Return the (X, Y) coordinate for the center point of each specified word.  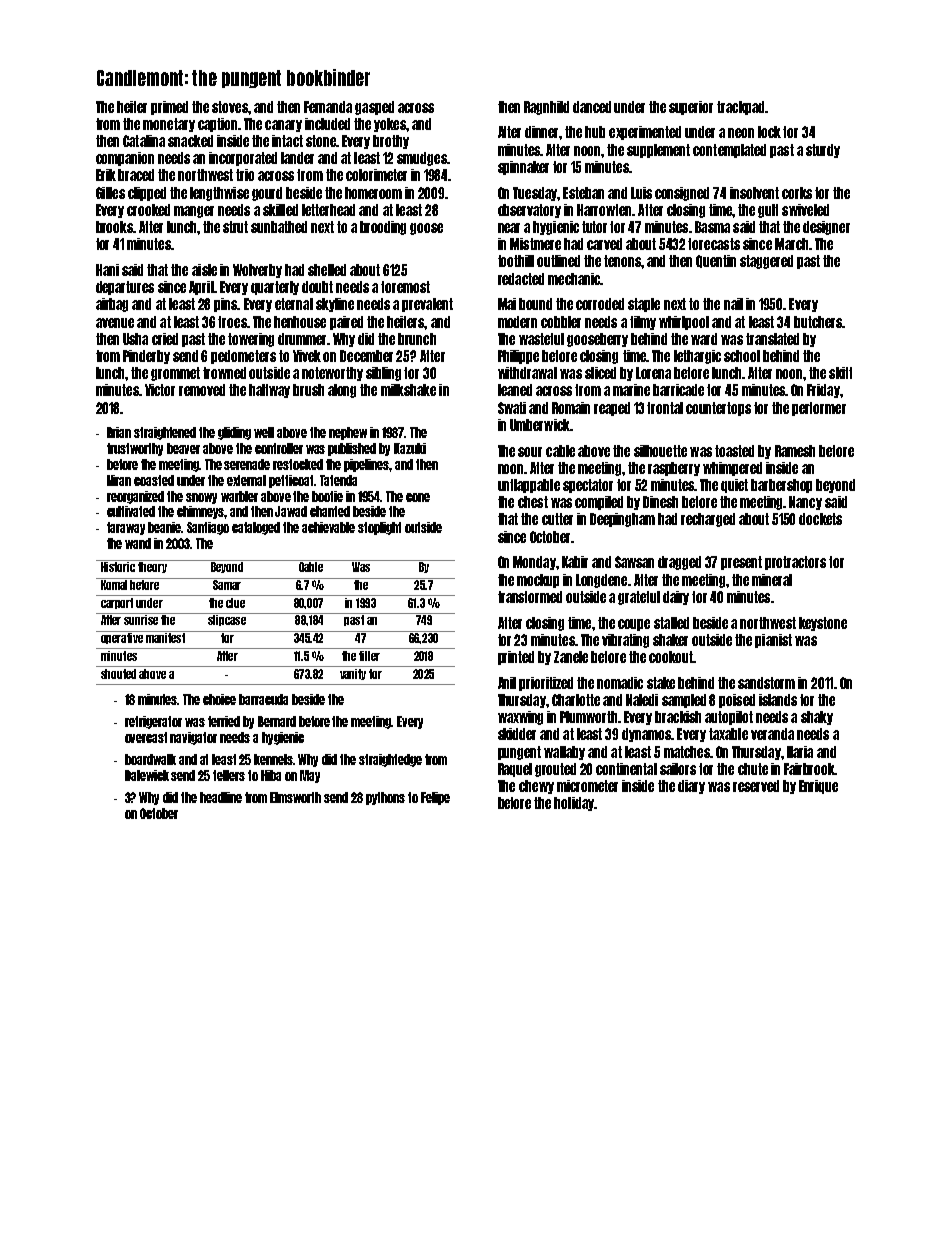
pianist (773, 641)
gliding (234, 433)
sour (530, 452)
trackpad (740, 108)
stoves (230, 107)
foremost (405, 287)
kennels (274, 759)
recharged (708, 520)
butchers (818, 322)
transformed (530, 597)
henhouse (300, 322)
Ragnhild (546, 108)
